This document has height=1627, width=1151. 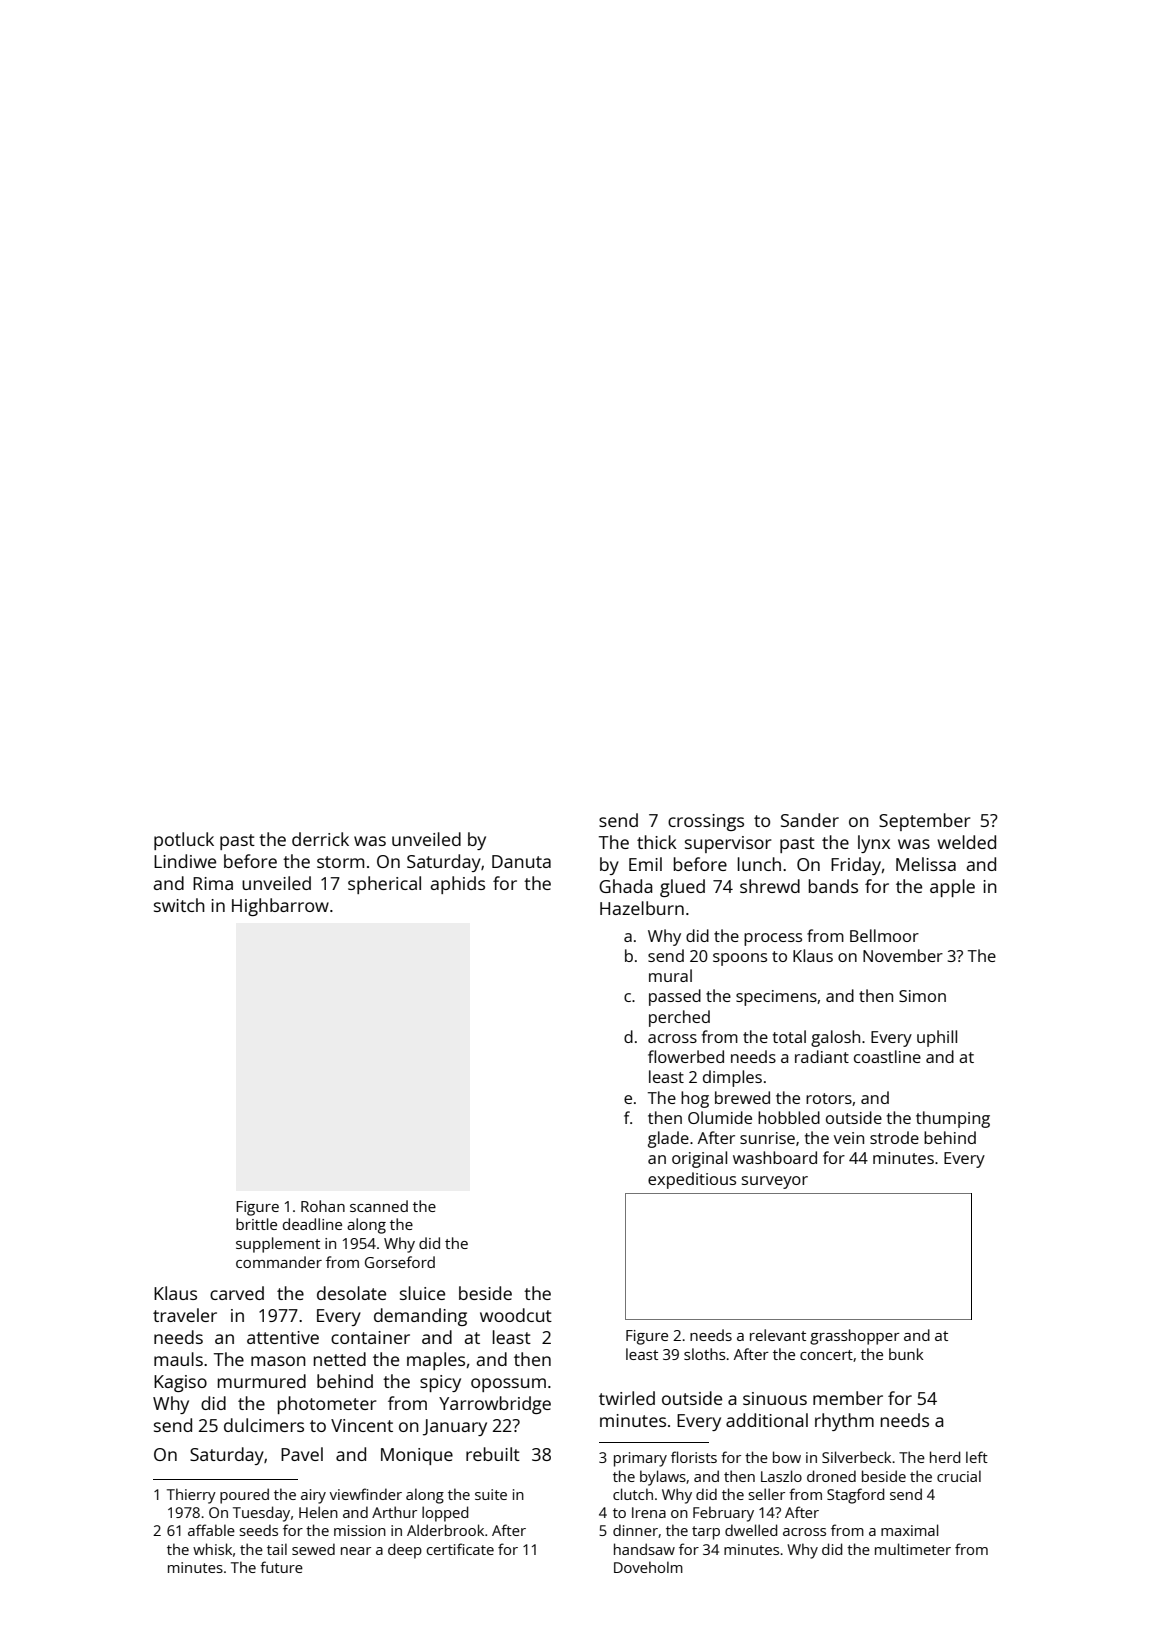 I want to click on tarp, so click(x=706, y=1533).
